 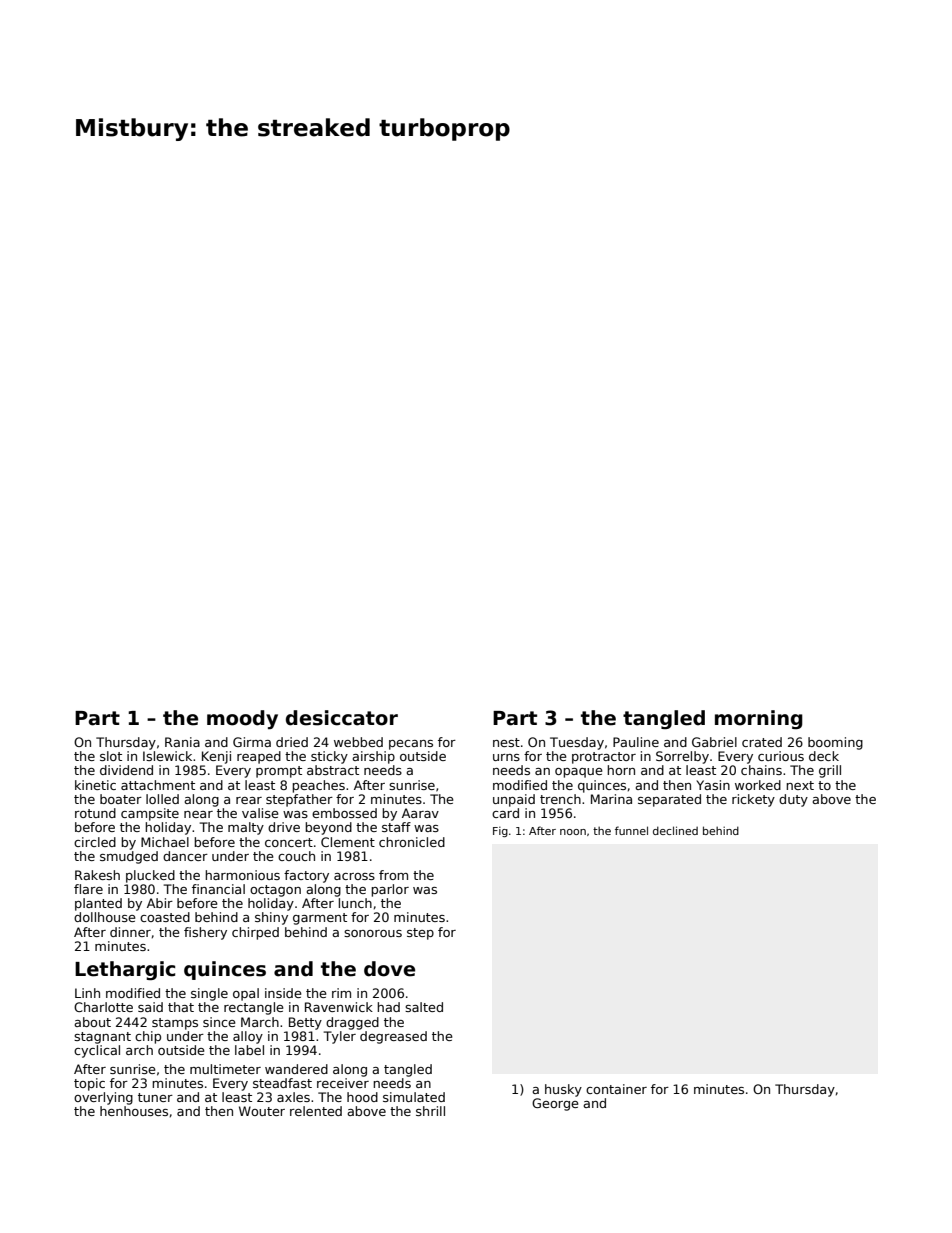 I want to click on prompt, so click(x=279, y=772).
